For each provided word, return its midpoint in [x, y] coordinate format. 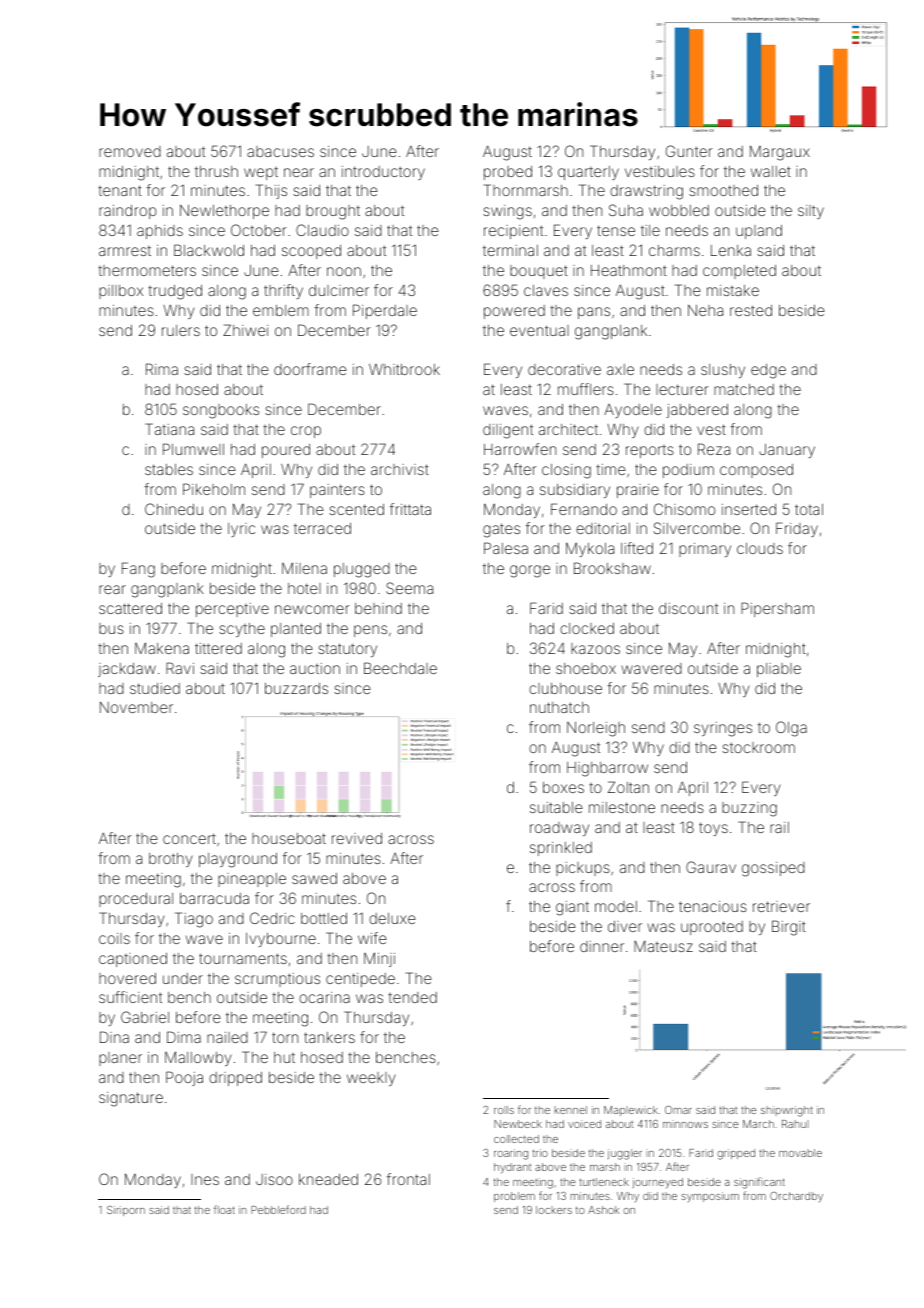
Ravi [180, 668]
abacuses [280, 151]
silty [811, 212]
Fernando [584, 509]
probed [508, 173]
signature [131, 1099]
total [809, 509]
